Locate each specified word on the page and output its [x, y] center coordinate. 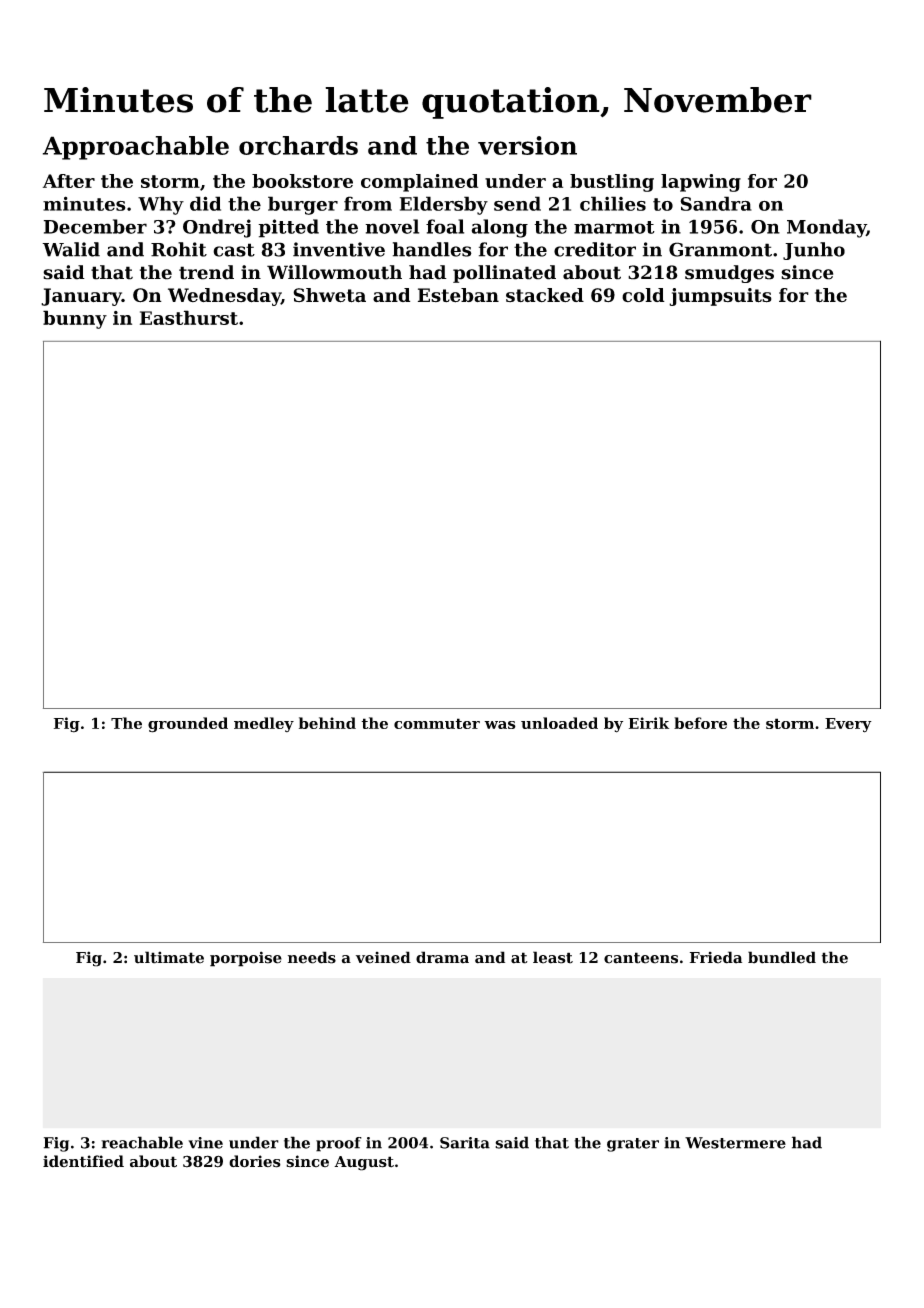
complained [419, 183]
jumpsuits [720, 297]
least [553, 957]
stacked [545, 295]
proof [339, 1144]
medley [264, 724]
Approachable [136, 148]
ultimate [169, 957]
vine [205, 1143]
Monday [826, 228]
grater [633, 1145]
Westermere [735, 1143]
